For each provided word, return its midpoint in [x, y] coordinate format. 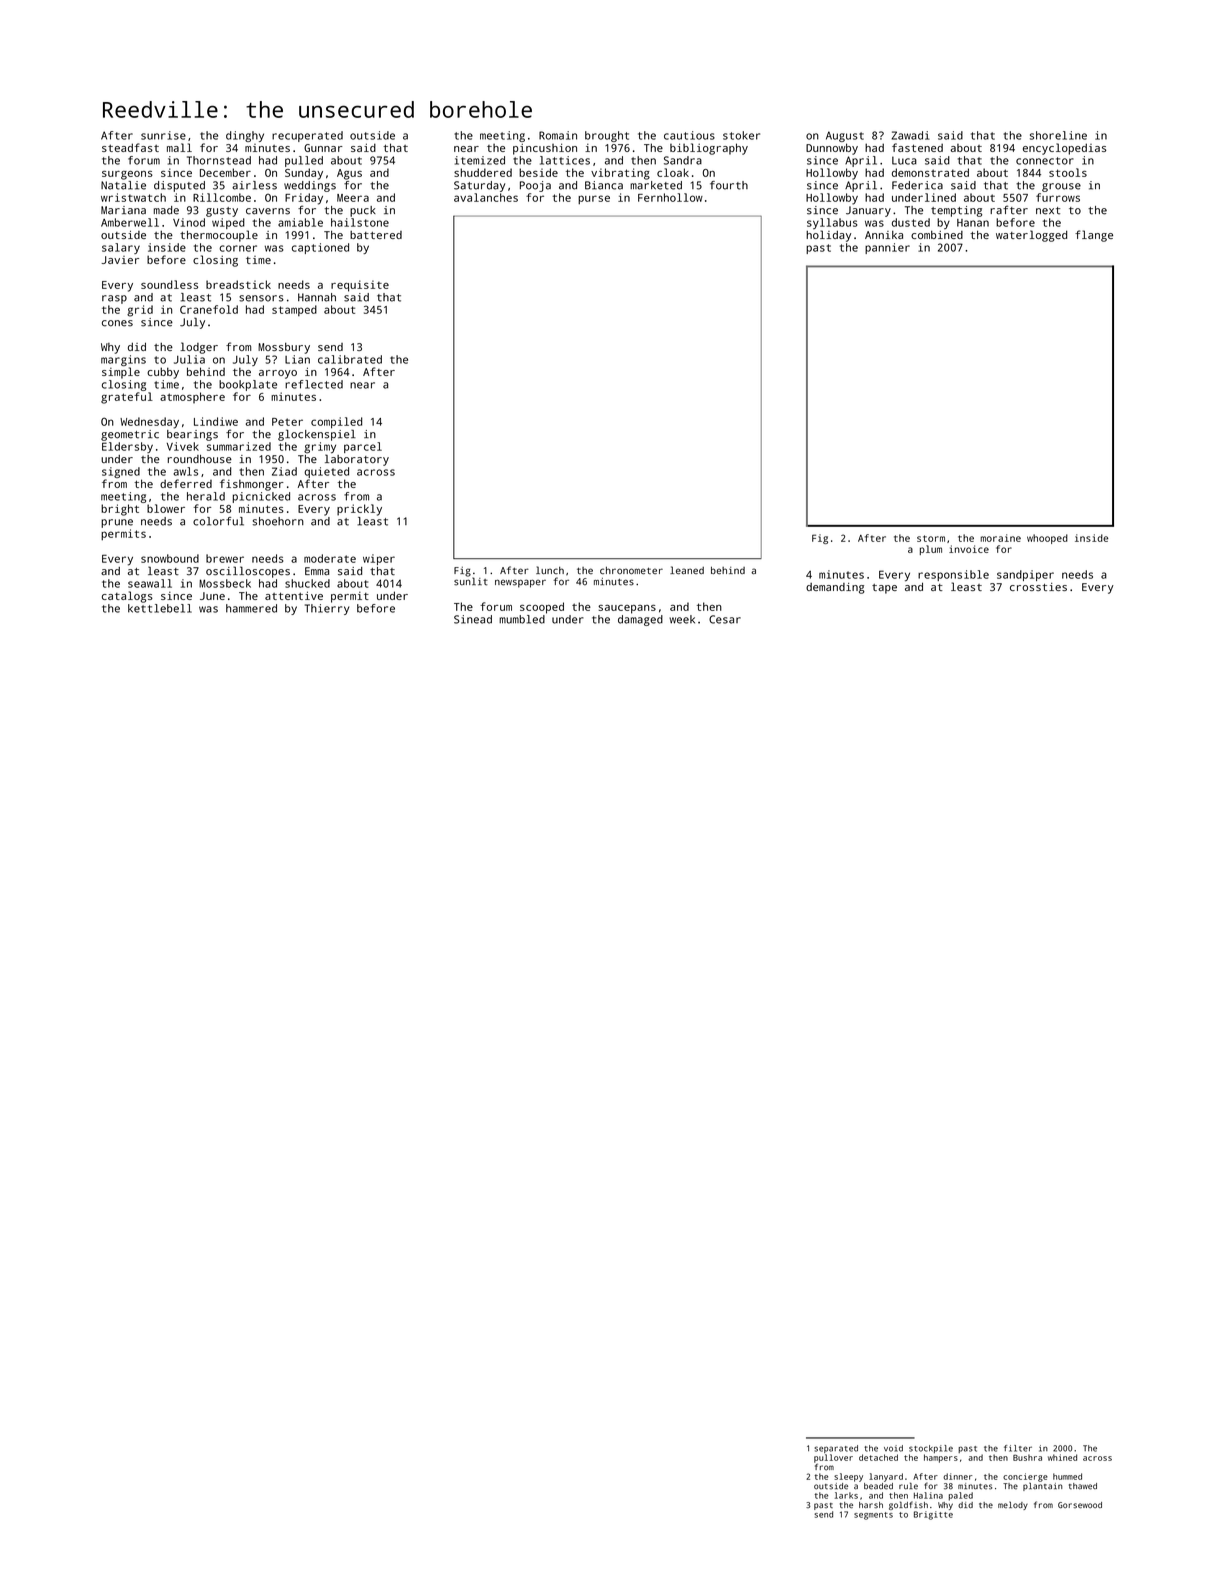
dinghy [245, 136]
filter [1018, 1448]
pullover [833, 1458]
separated [836, 1449]
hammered [251, 608]
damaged [640, 620]
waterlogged [1031, 236]
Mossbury [284, 348]
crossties [1038, 587]
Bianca [604, 185]
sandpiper [1025, 575]
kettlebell [160, 608]
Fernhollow [670, 197]
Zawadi [911, 135]
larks [846, 1495]
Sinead [473, 619]
